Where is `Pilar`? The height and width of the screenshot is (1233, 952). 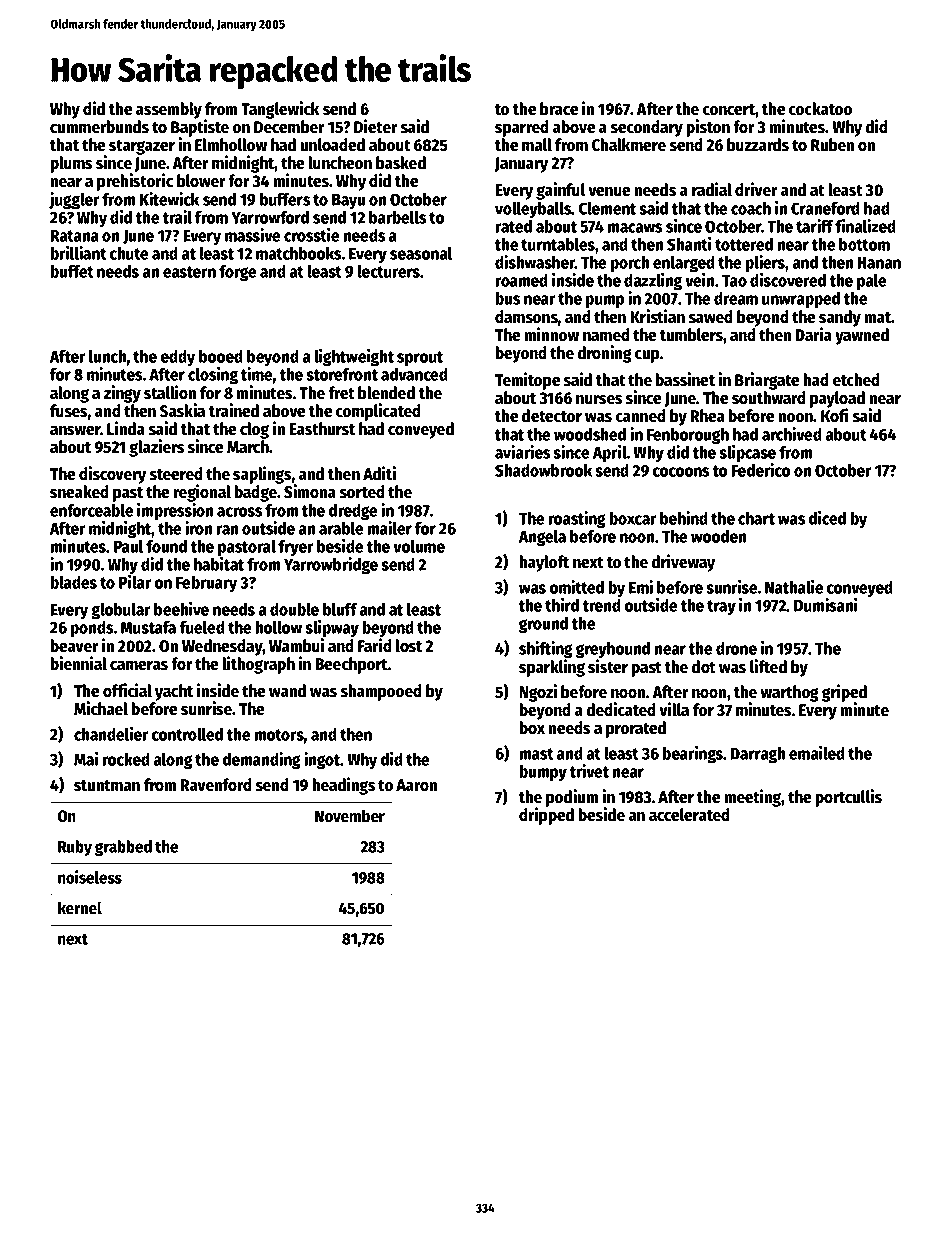 Pilar is located at coordinates (135, 582).
